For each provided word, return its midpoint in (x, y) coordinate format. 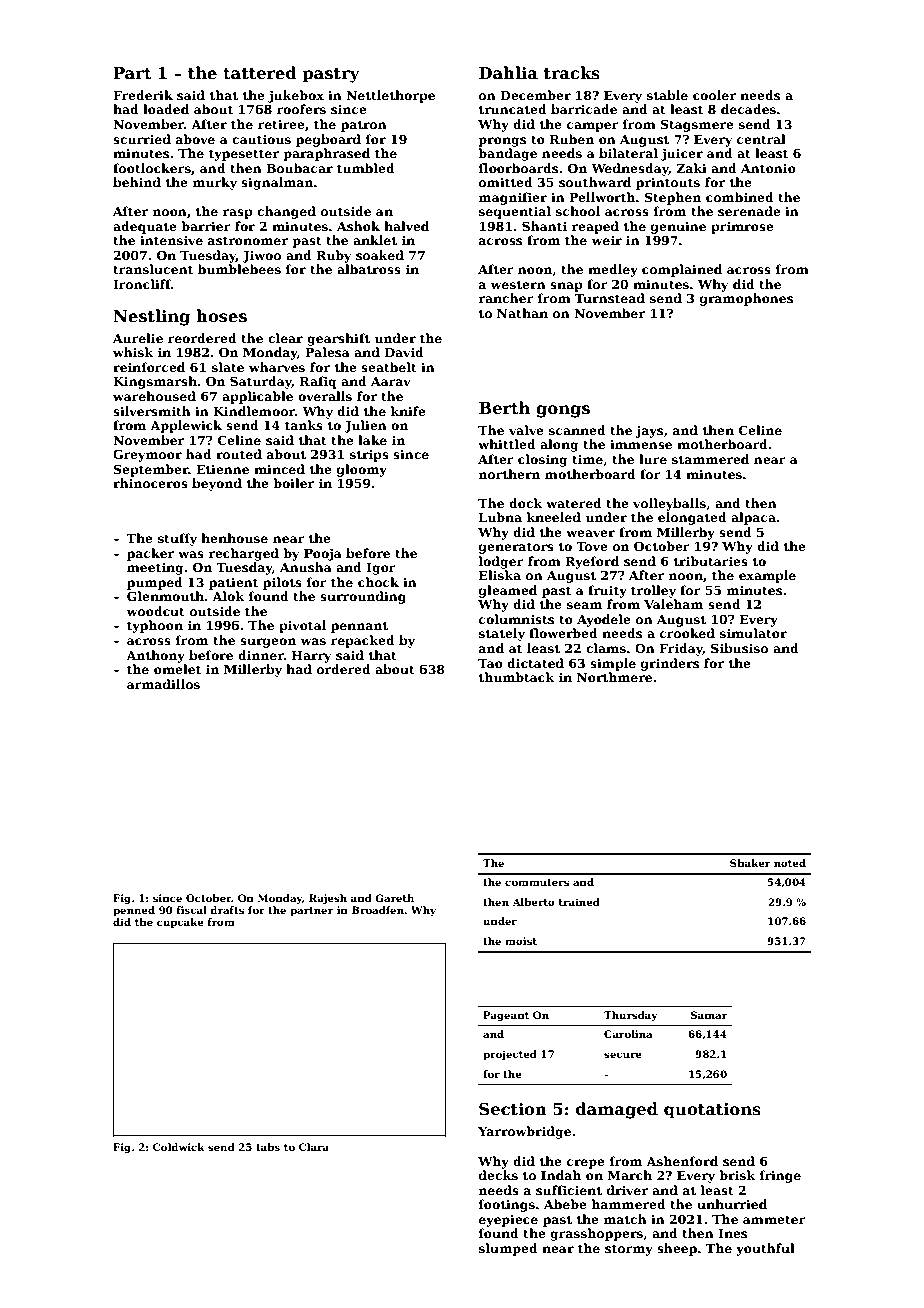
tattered (260, 73)
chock (378, 582)
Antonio (768, 168)
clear (285, 338)
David (404, 352)
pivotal (302, 626)
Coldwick (179, 1147)
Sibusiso (739, 648)
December (535, 95)
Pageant (506, 1016)
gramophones (746, 299)
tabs (268, 1147)
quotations (712, 1111)
